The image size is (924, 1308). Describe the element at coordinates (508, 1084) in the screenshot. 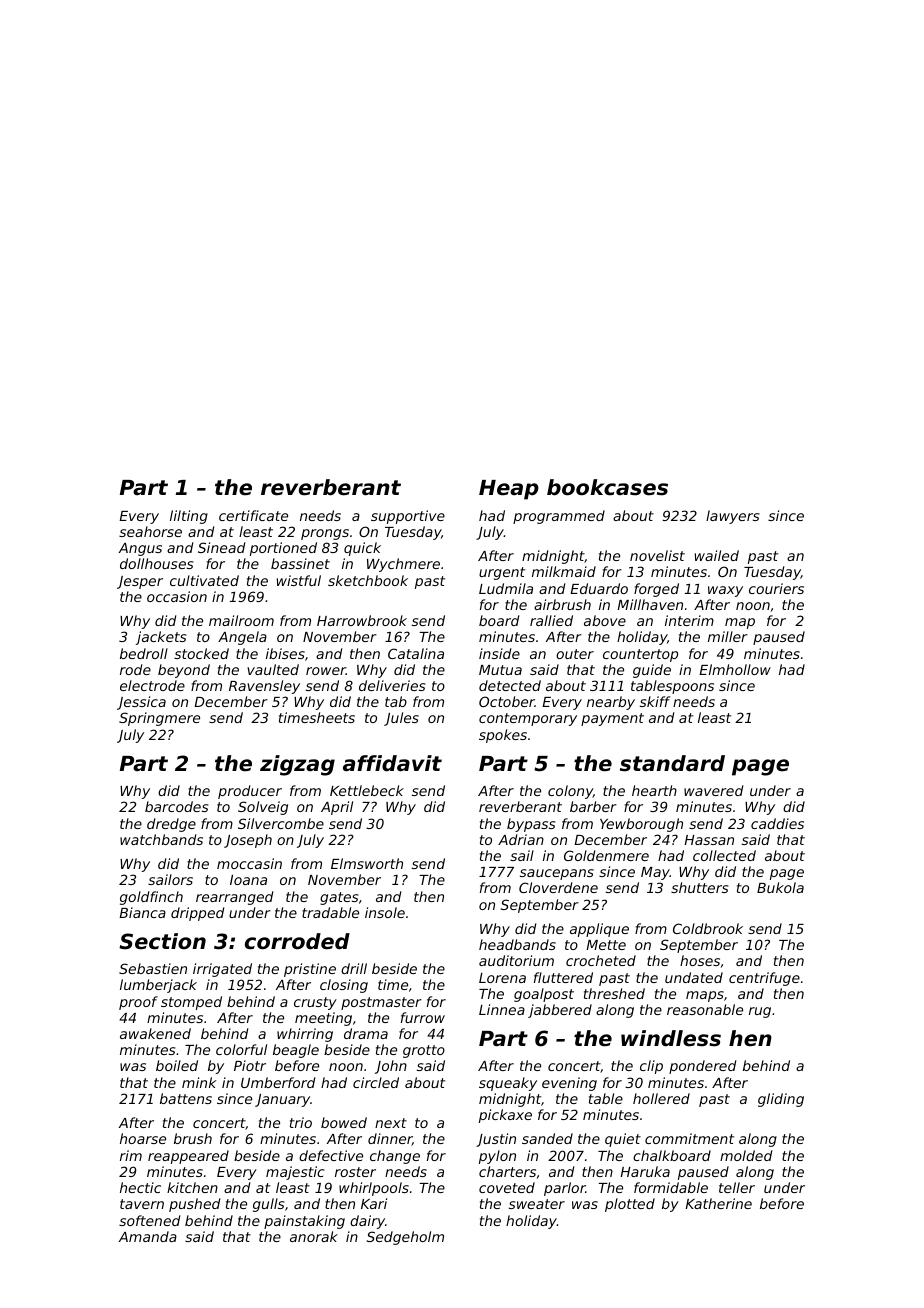

I see `squeaky` at that location.
